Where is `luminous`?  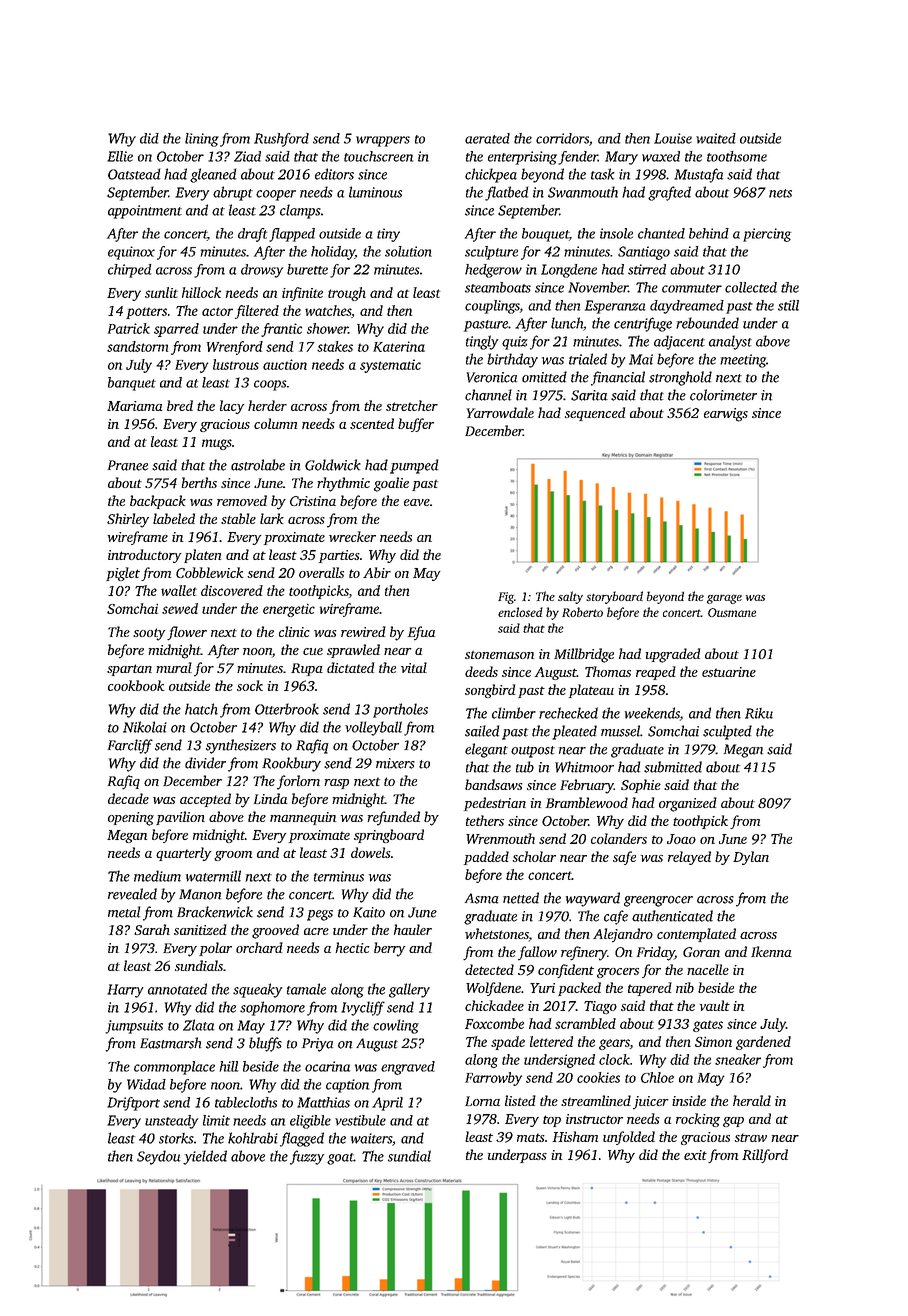
luminous is located at coordinates (375, 192).
